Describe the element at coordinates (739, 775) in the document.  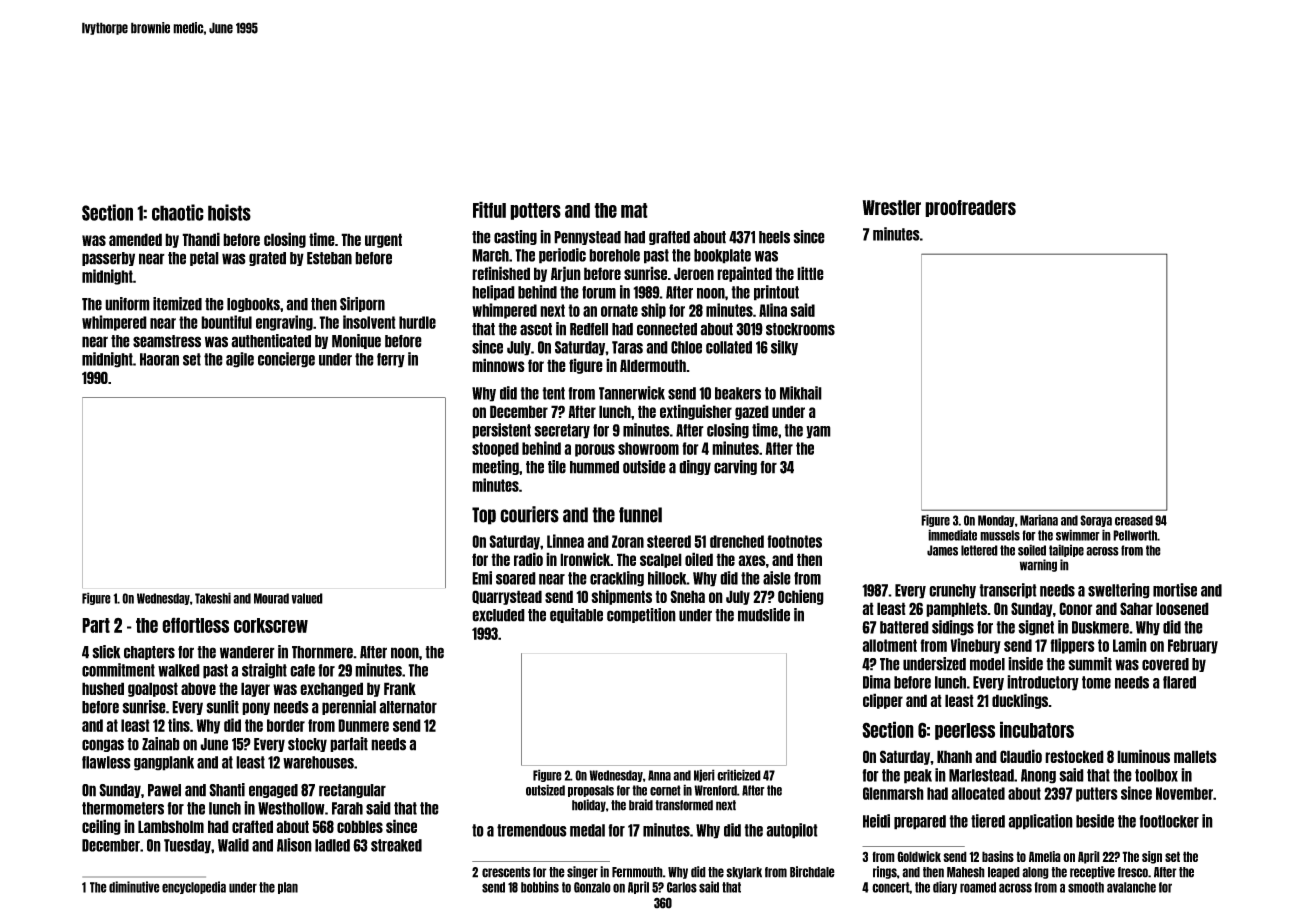
I see `criticized` at that location.
